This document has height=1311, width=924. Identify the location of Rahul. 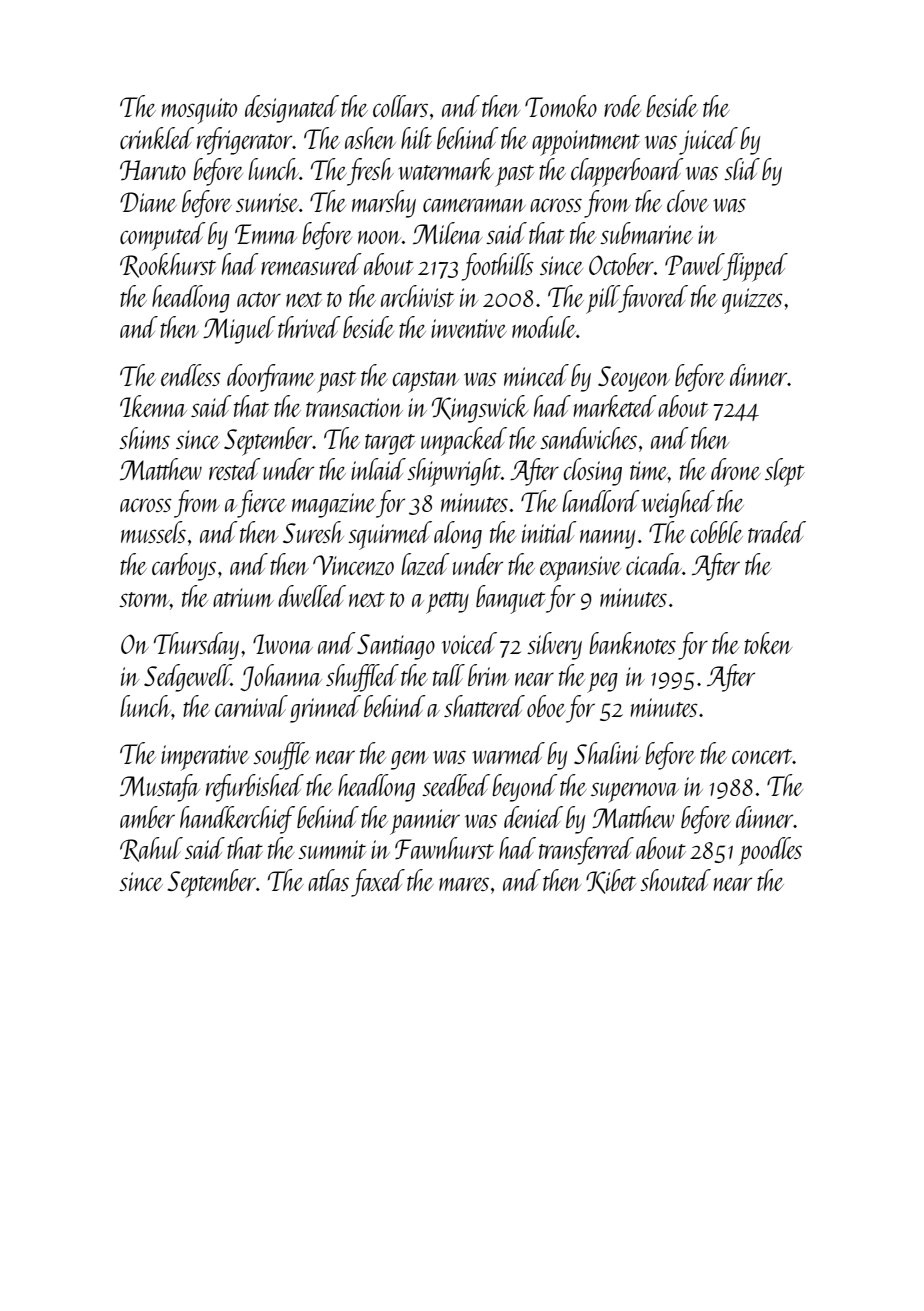
(151, 849).
